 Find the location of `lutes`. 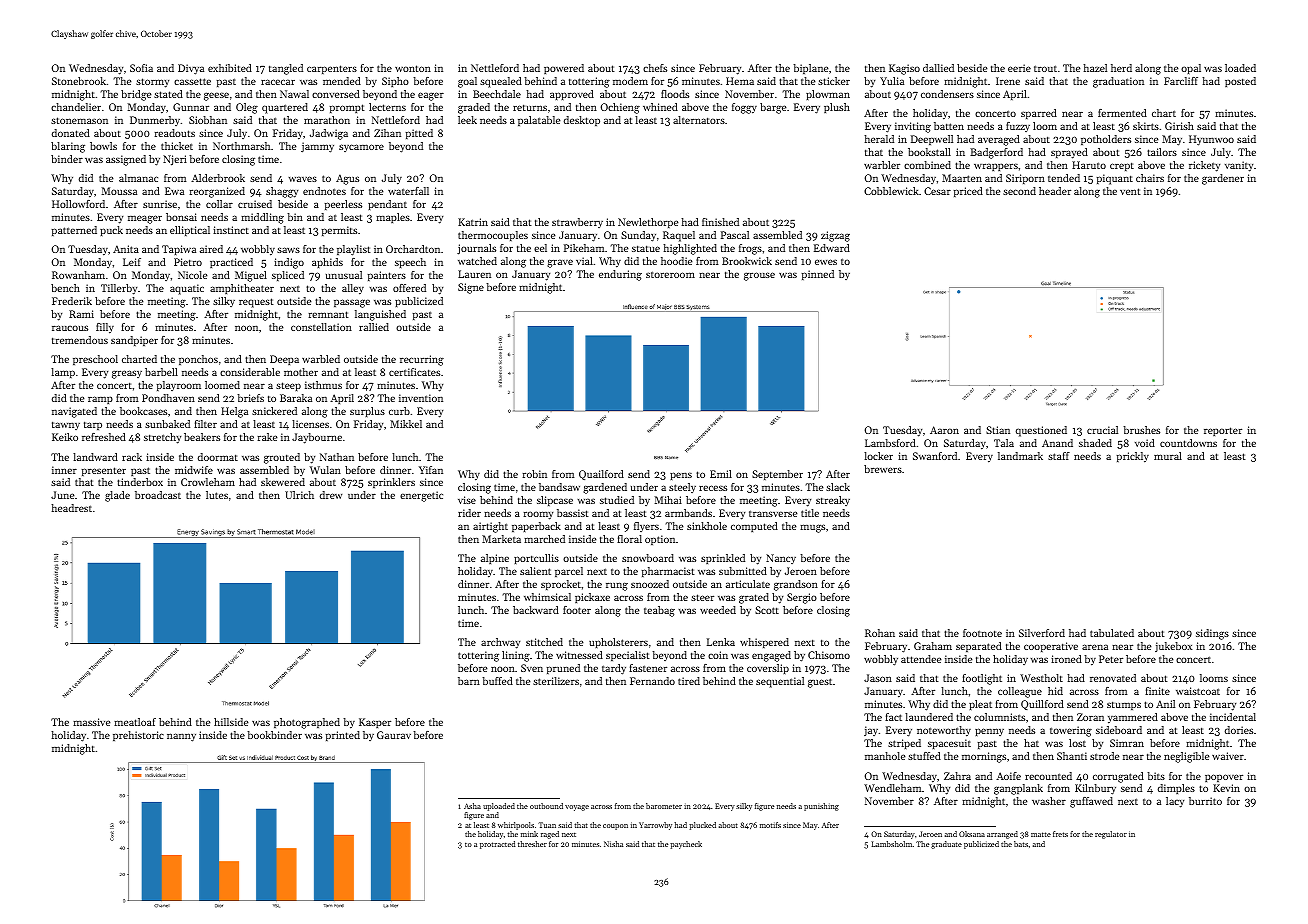

lutes is located at coordinates (217, 495).
